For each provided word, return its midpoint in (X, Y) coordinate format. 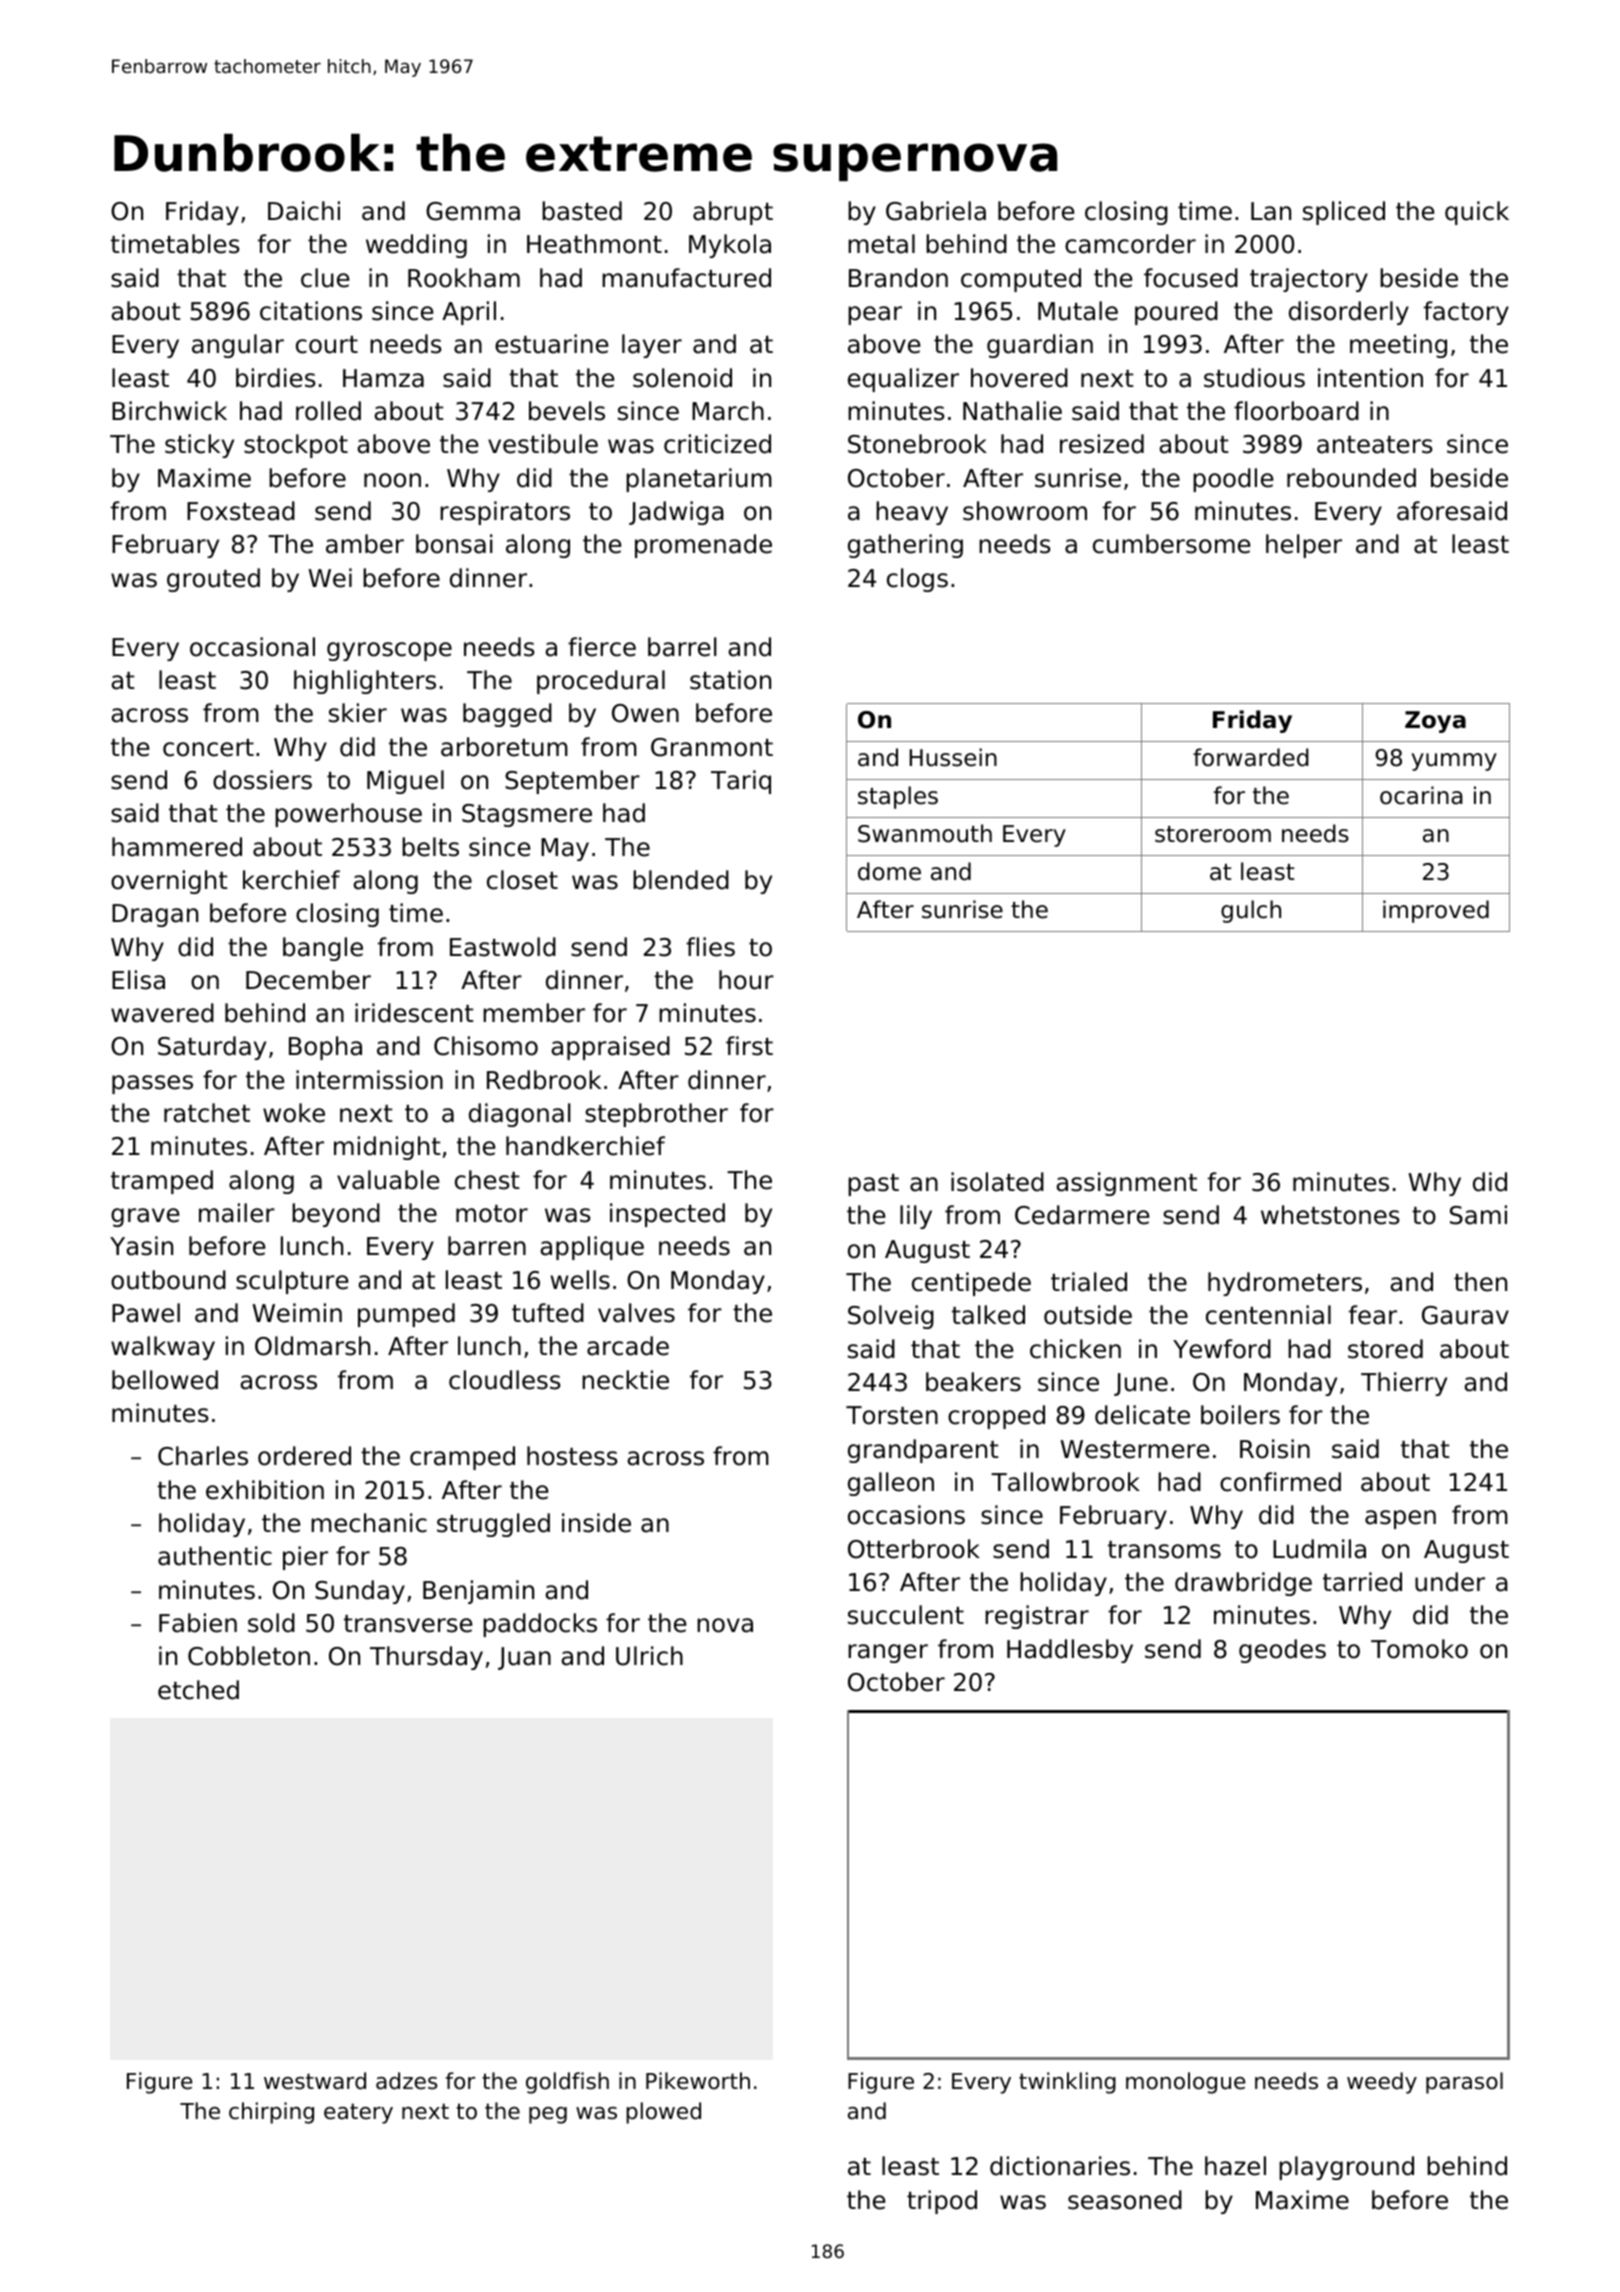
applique (592, 1248)
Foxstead (241, 511)
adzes (406, 2081)
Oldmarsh (312, 1346)
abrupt (733, 213)
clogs (917, 580)
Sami (1478, 1215)
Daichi (304, 211)
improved (1436, 911)
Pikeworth (698, 2081)
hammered (177, 847)
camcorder (1130, 244)
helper (1304, 546)
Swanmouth (925, 833)
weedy (1382, 2083)
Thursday (426, 1658)
